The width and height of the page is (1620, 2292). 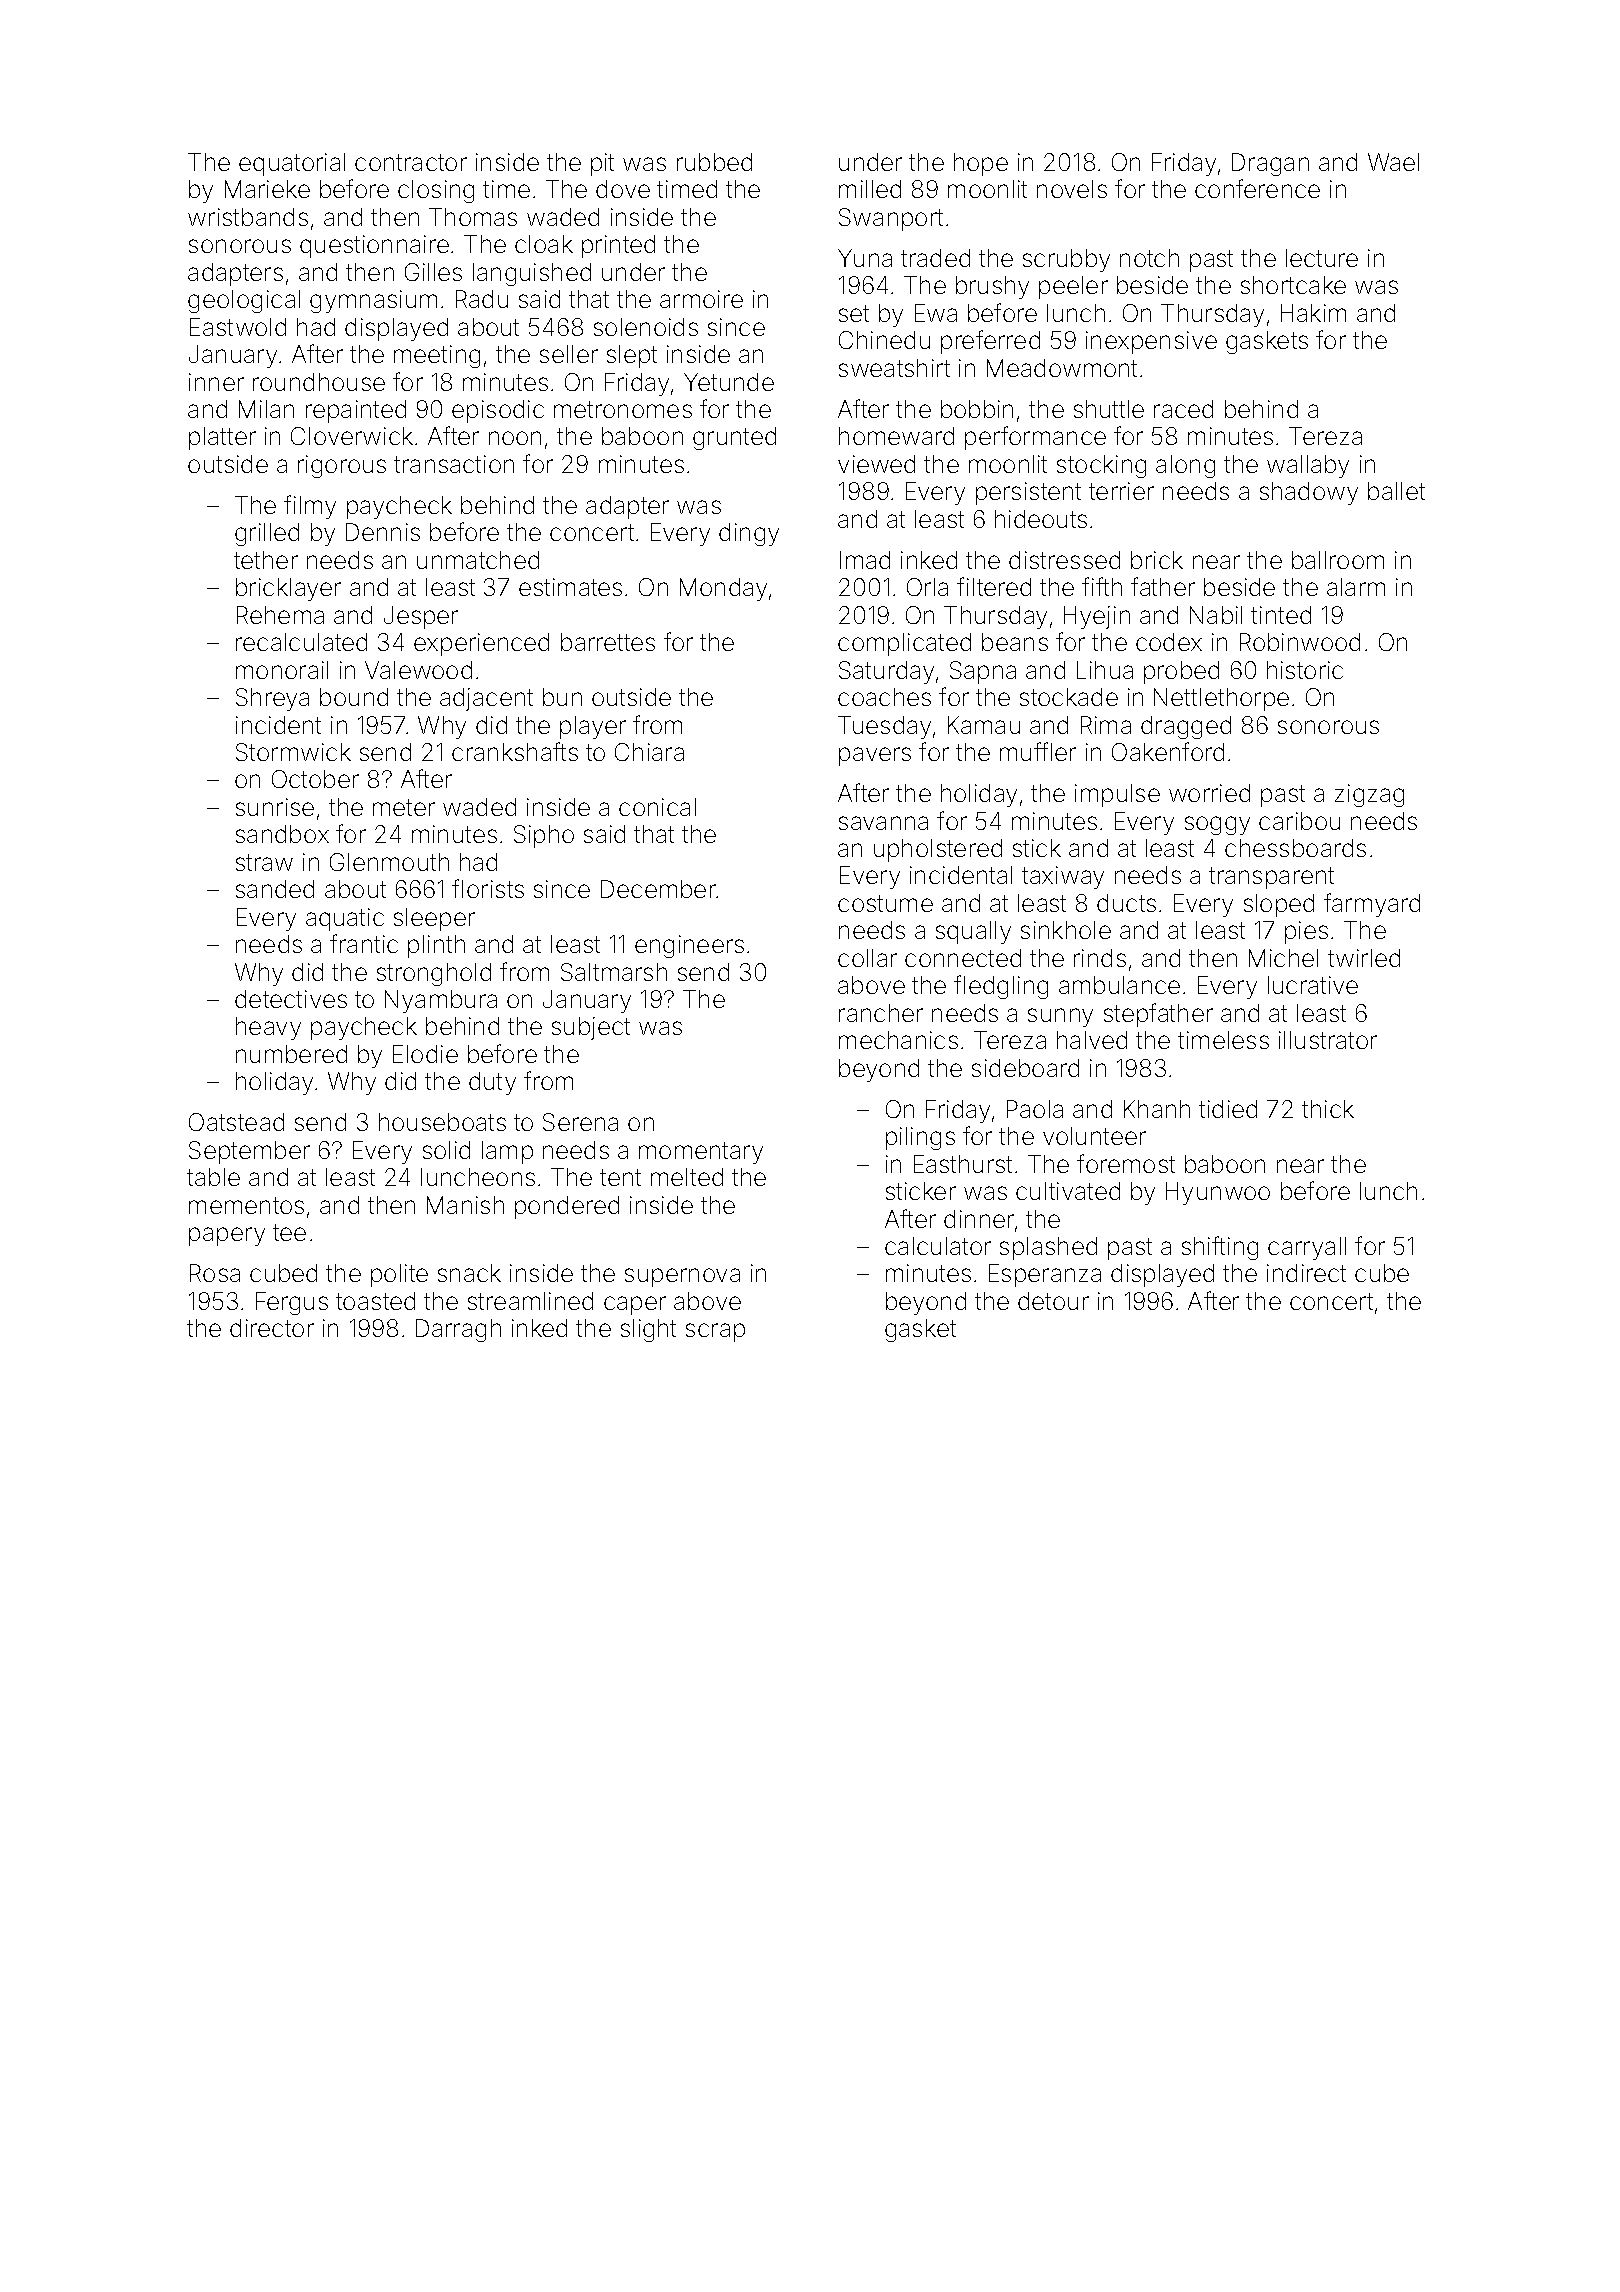 What do you see at coordinates (246, 1205) in the page?
I see `mementos` at bounding box center [246, 1205].
